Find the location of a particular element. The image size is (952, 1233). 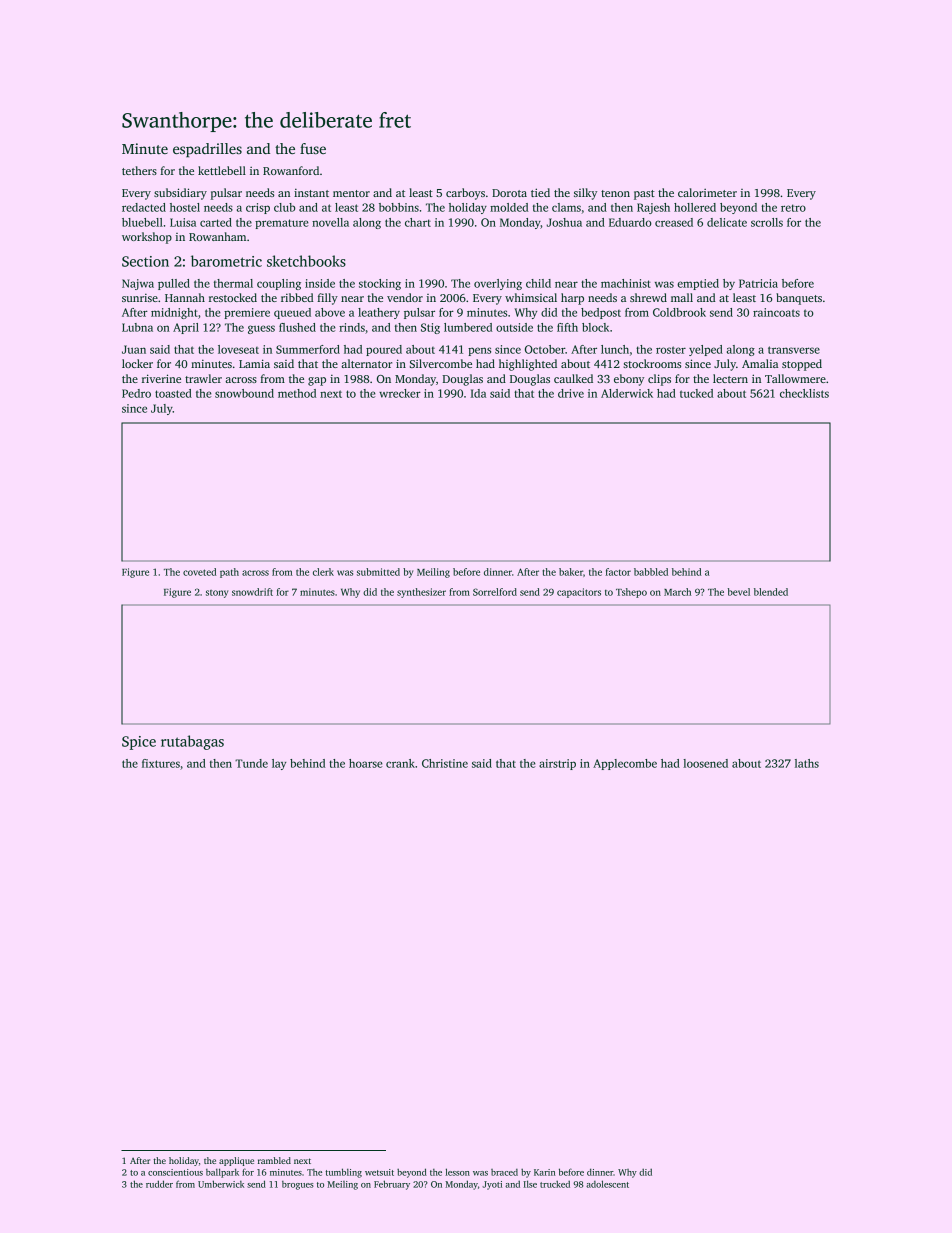

laths is located at coordinates (807, 763).
